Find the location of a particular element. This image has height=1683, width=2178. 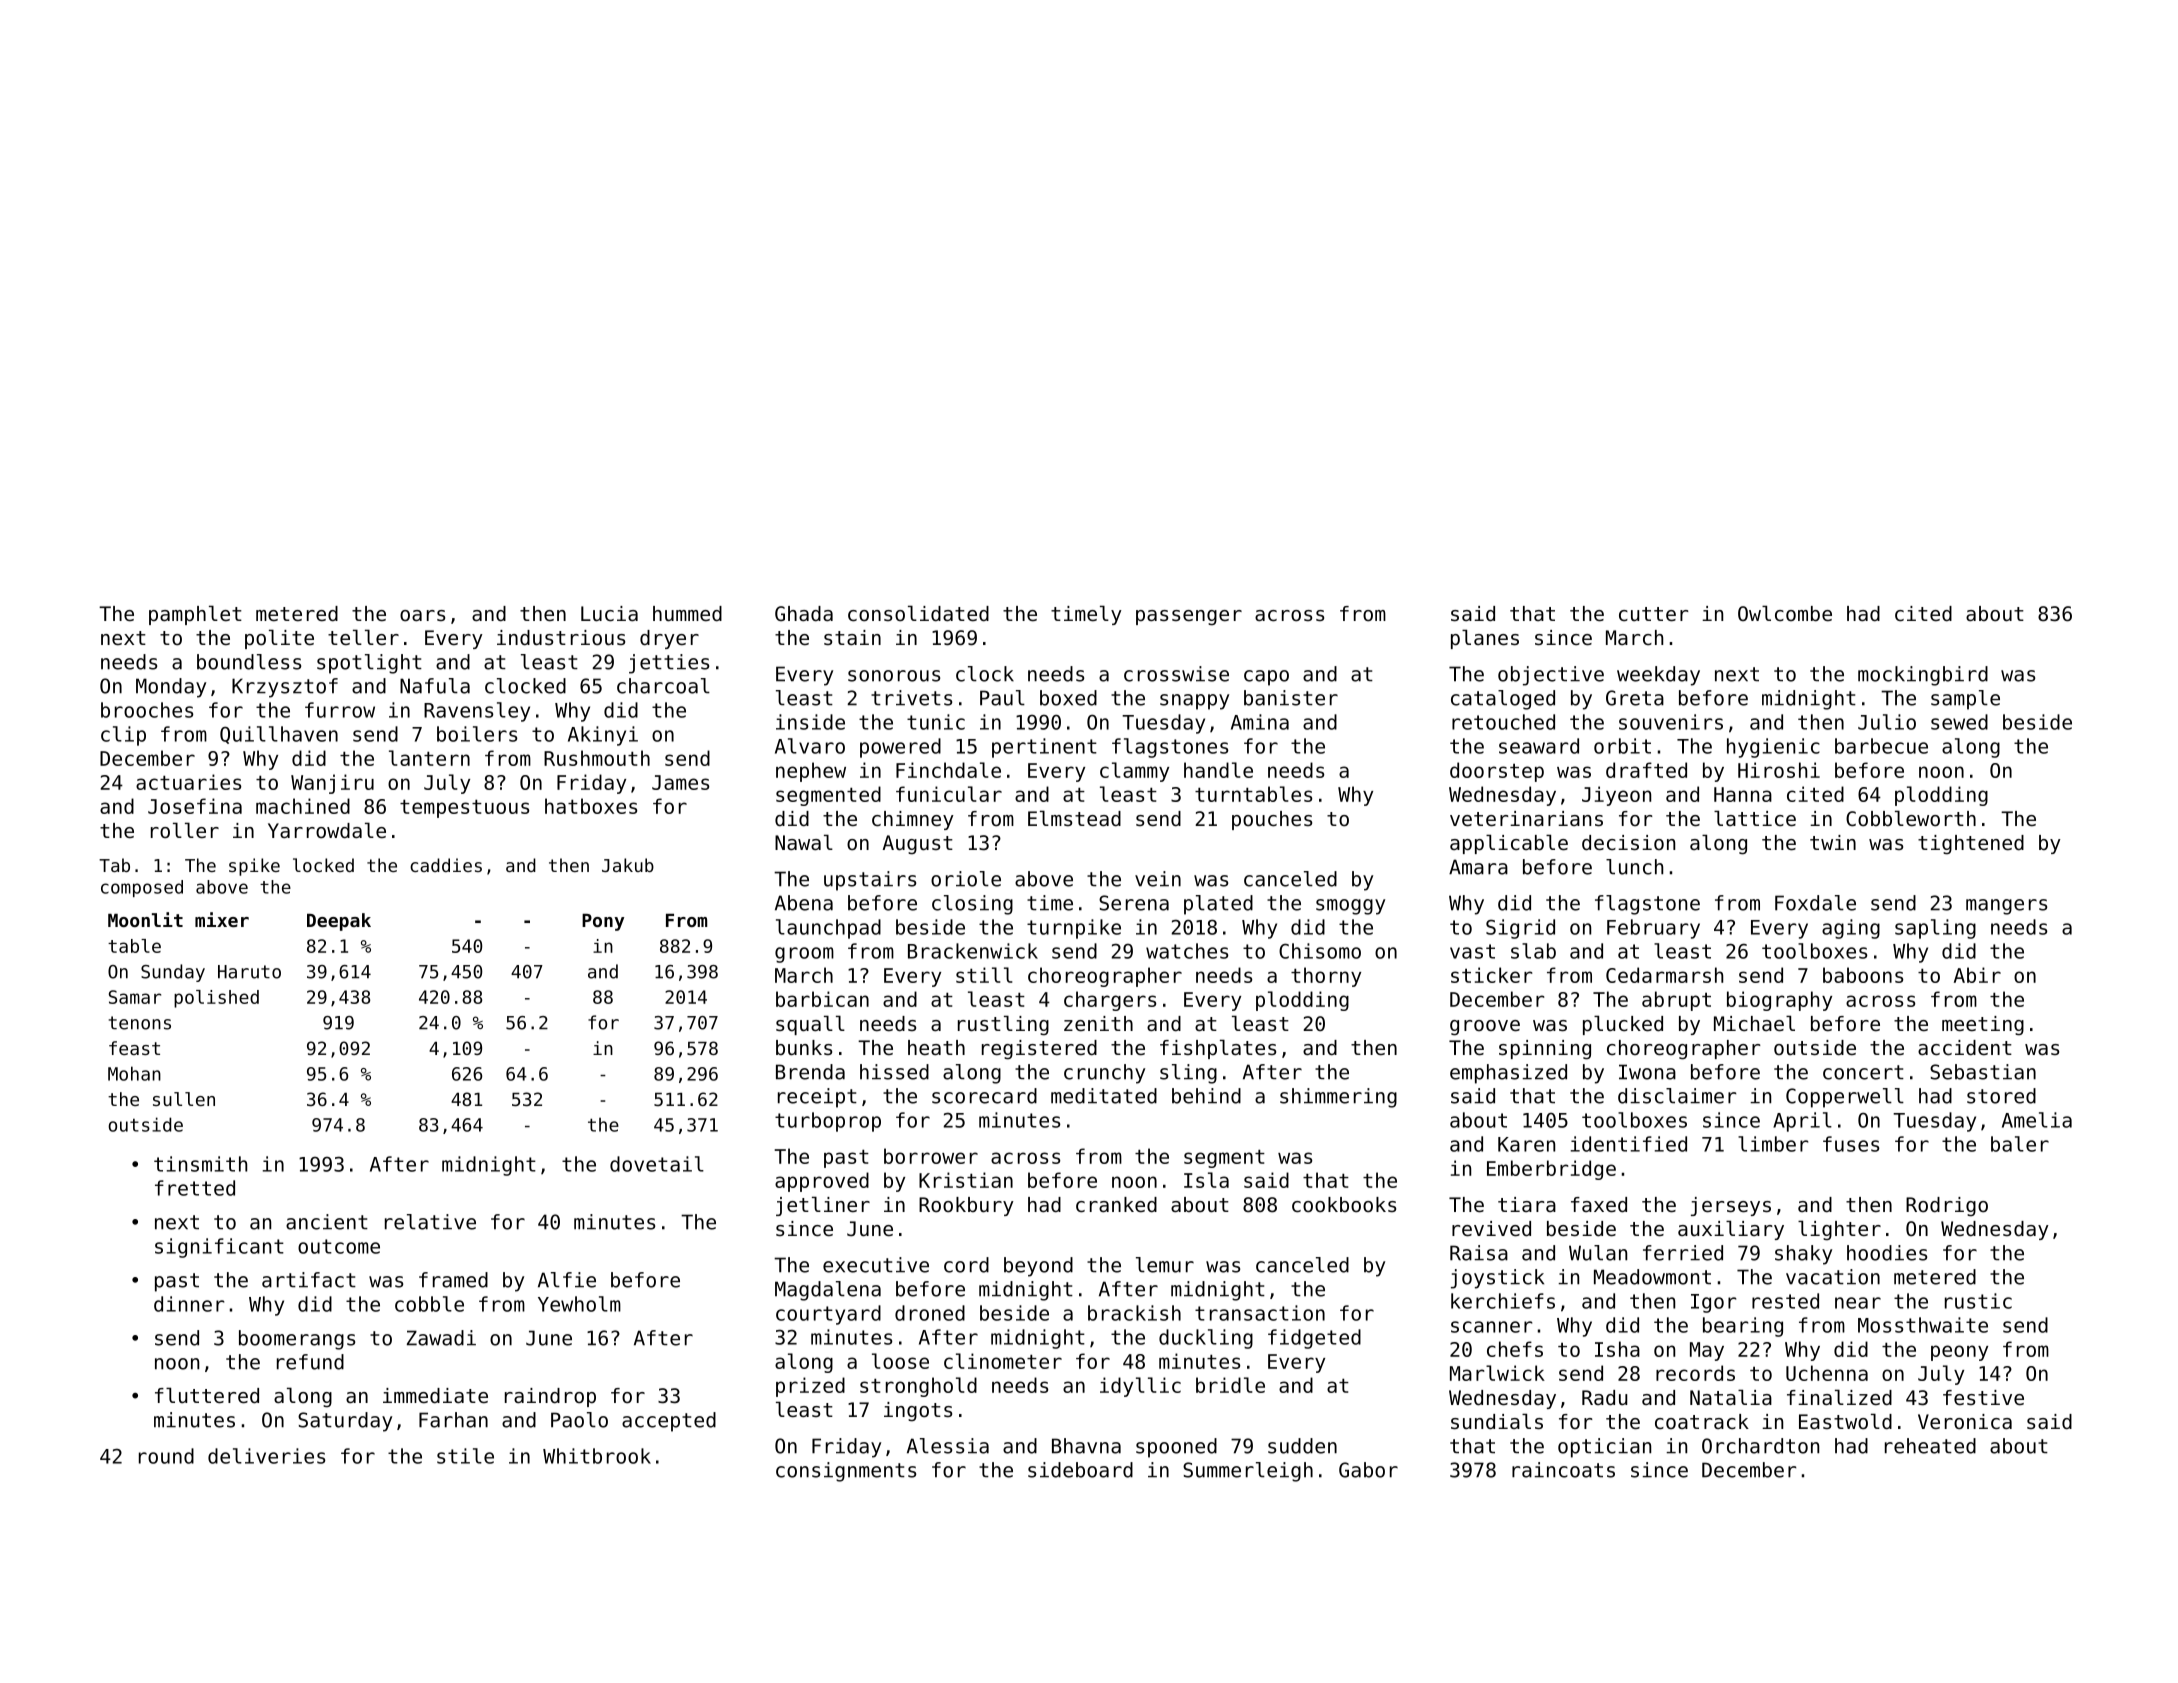

dinner is located at coordinates (189, 1304).
